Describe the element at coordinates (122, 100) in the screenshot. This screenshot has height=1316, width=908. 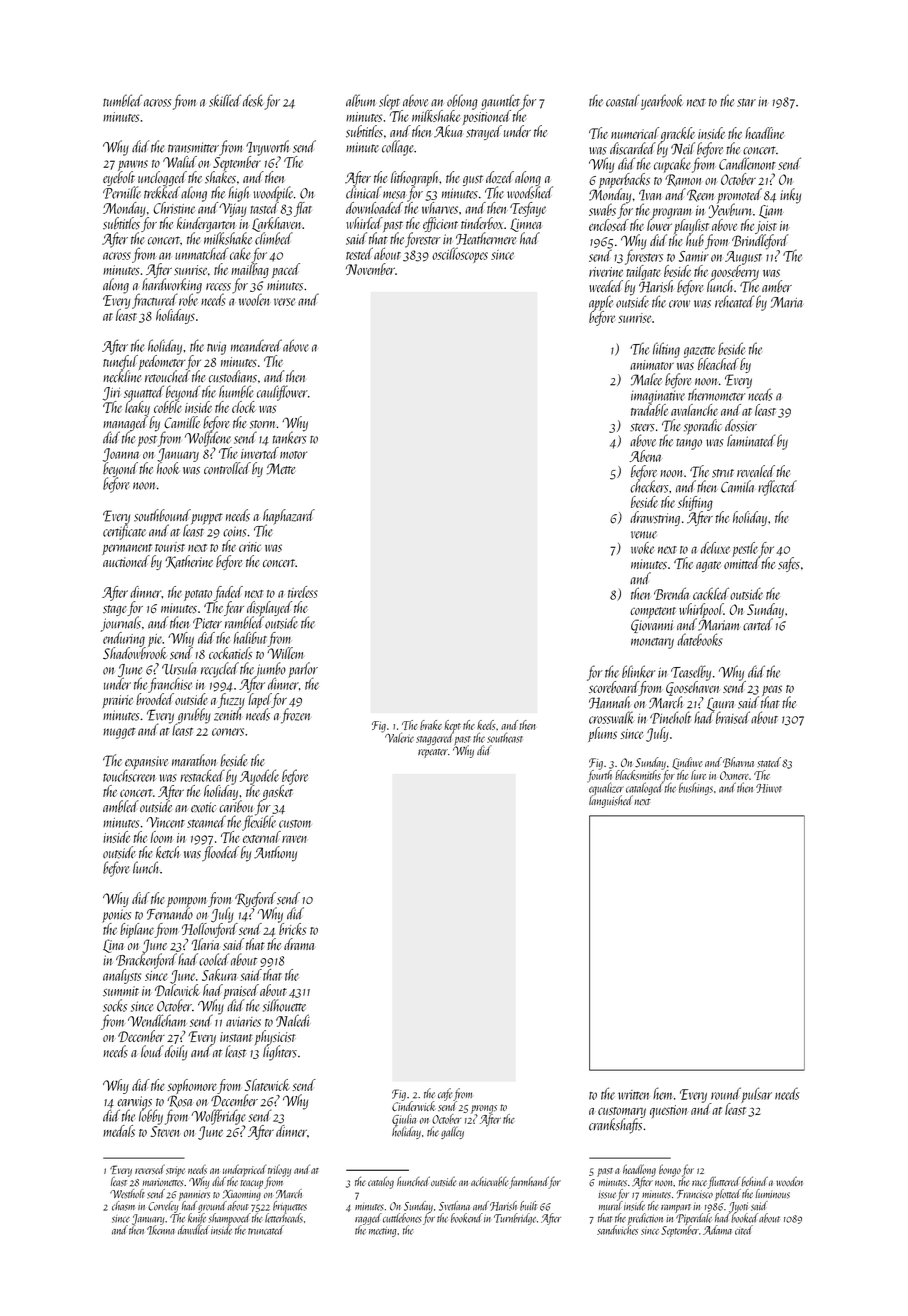
I see `tumbled` at that location.
